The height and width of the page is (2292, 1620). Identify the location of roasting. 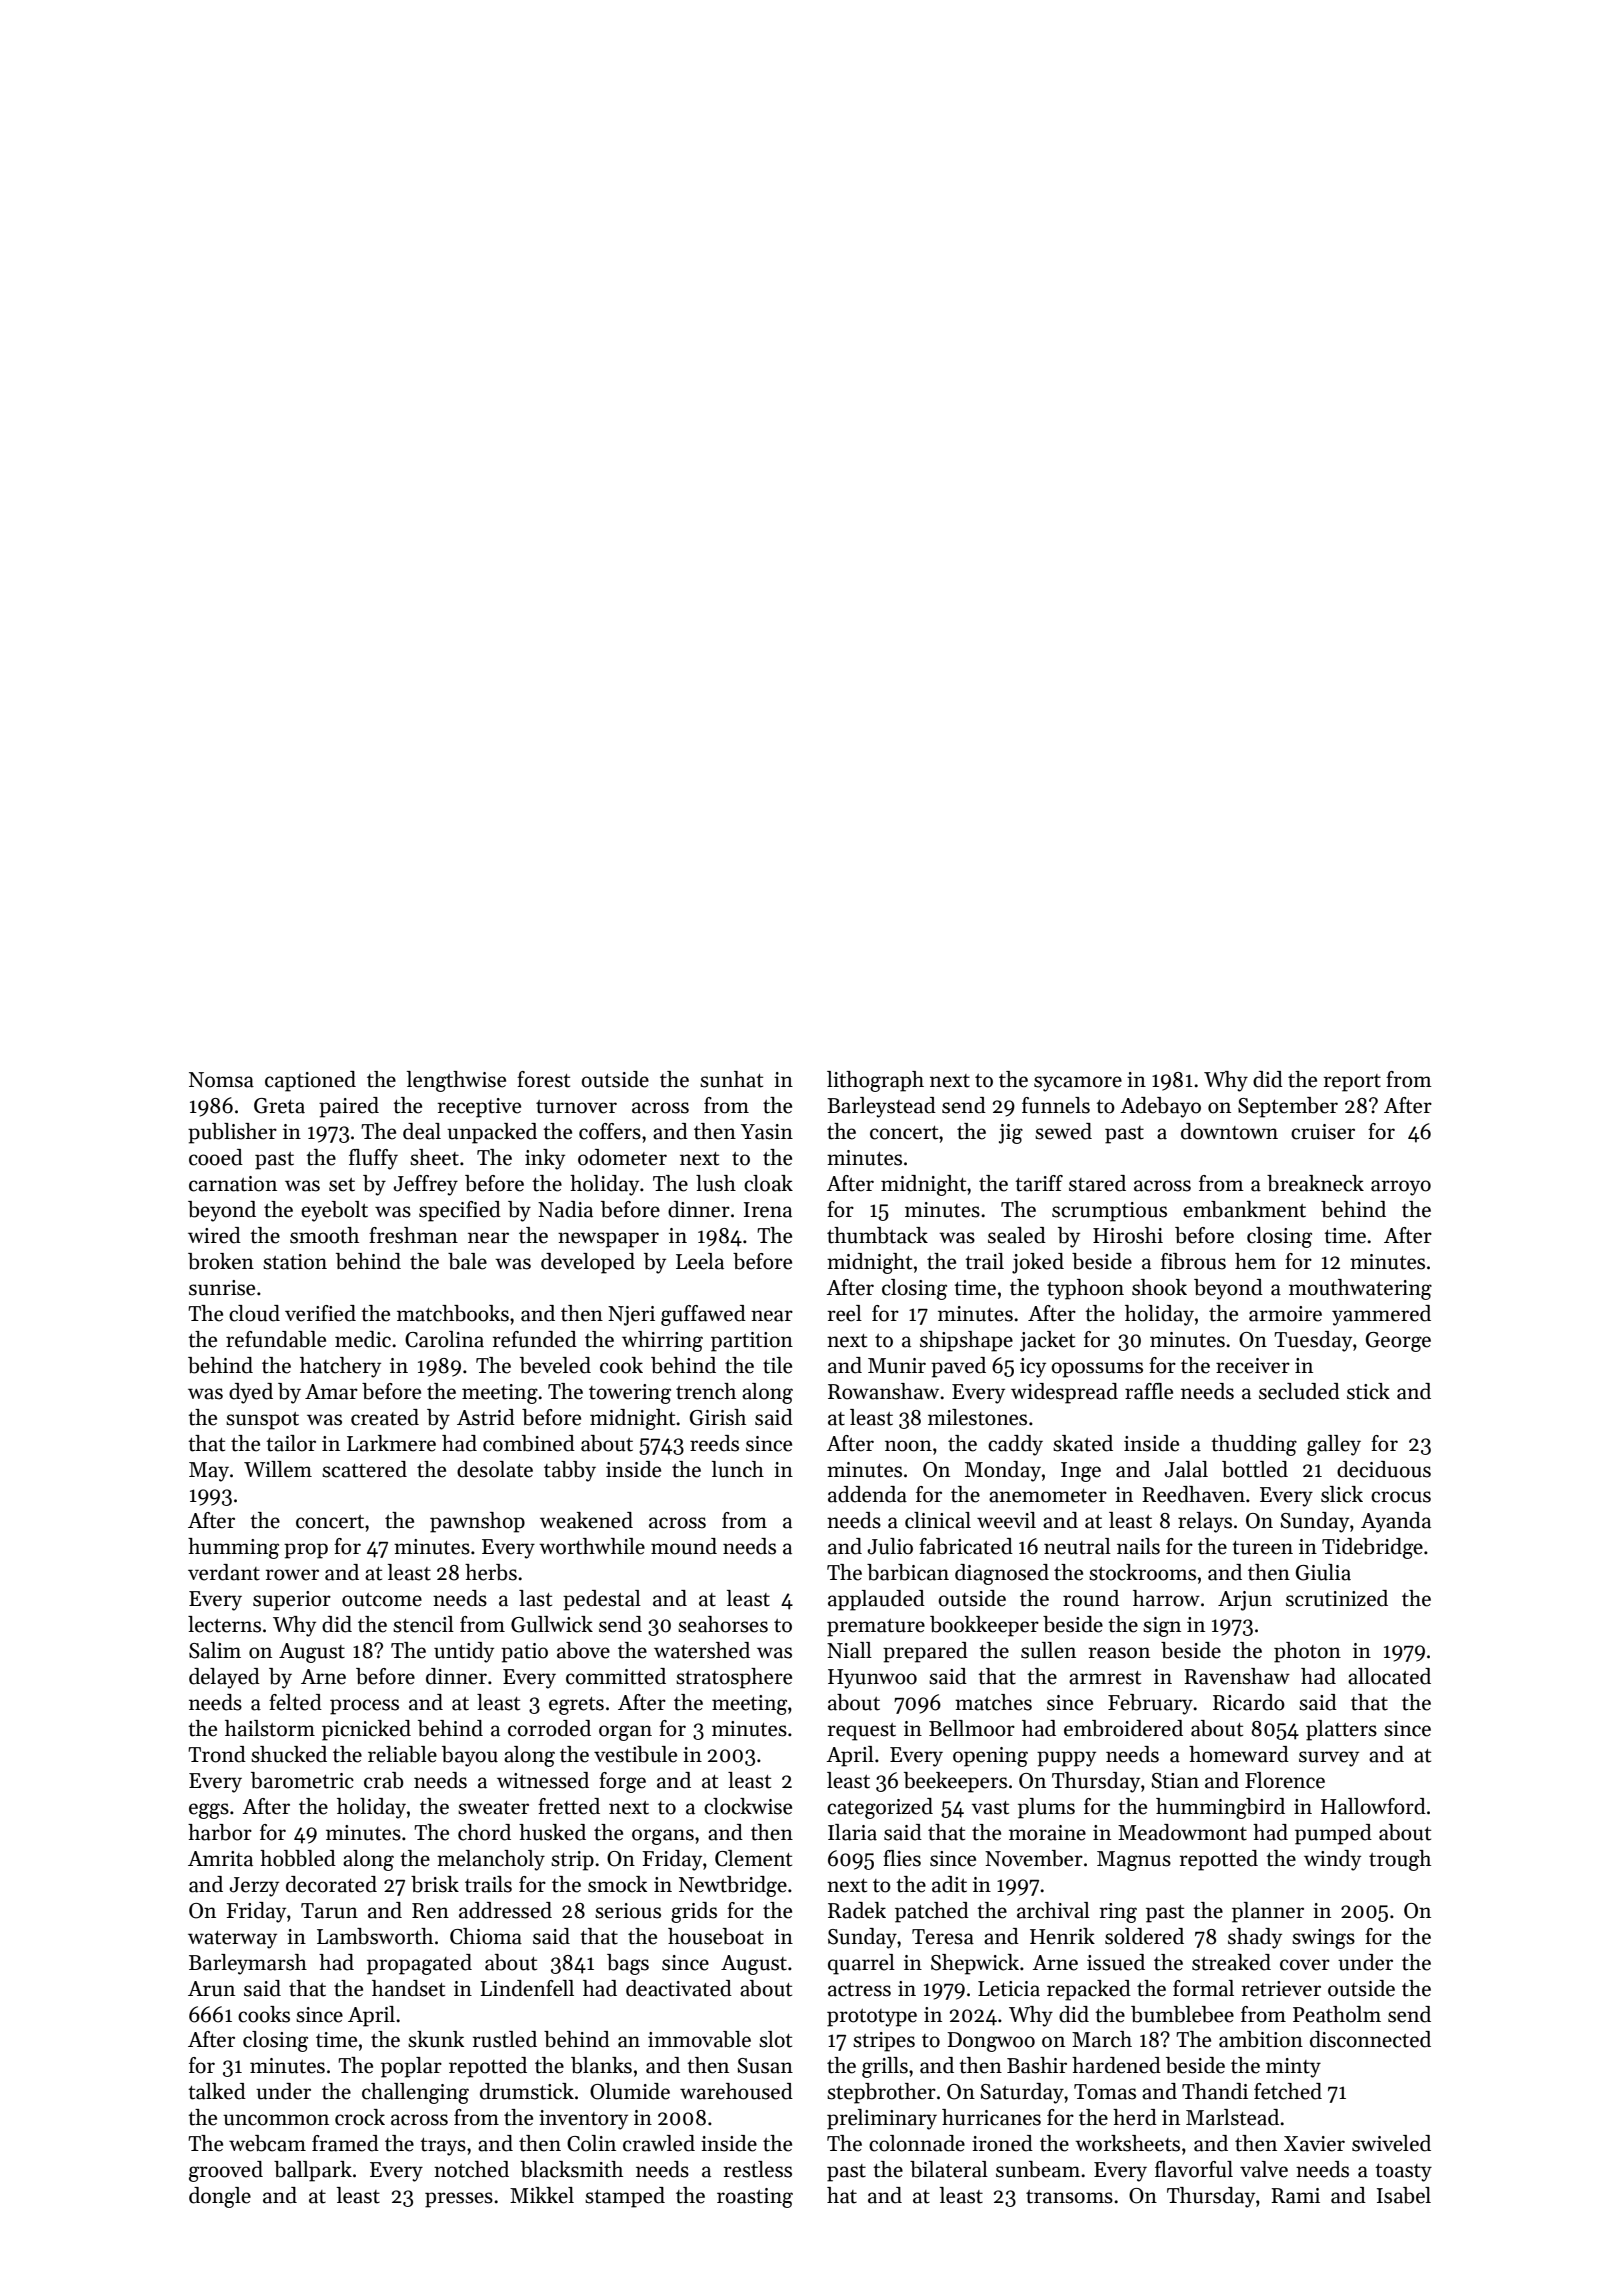
(755, 2198).
